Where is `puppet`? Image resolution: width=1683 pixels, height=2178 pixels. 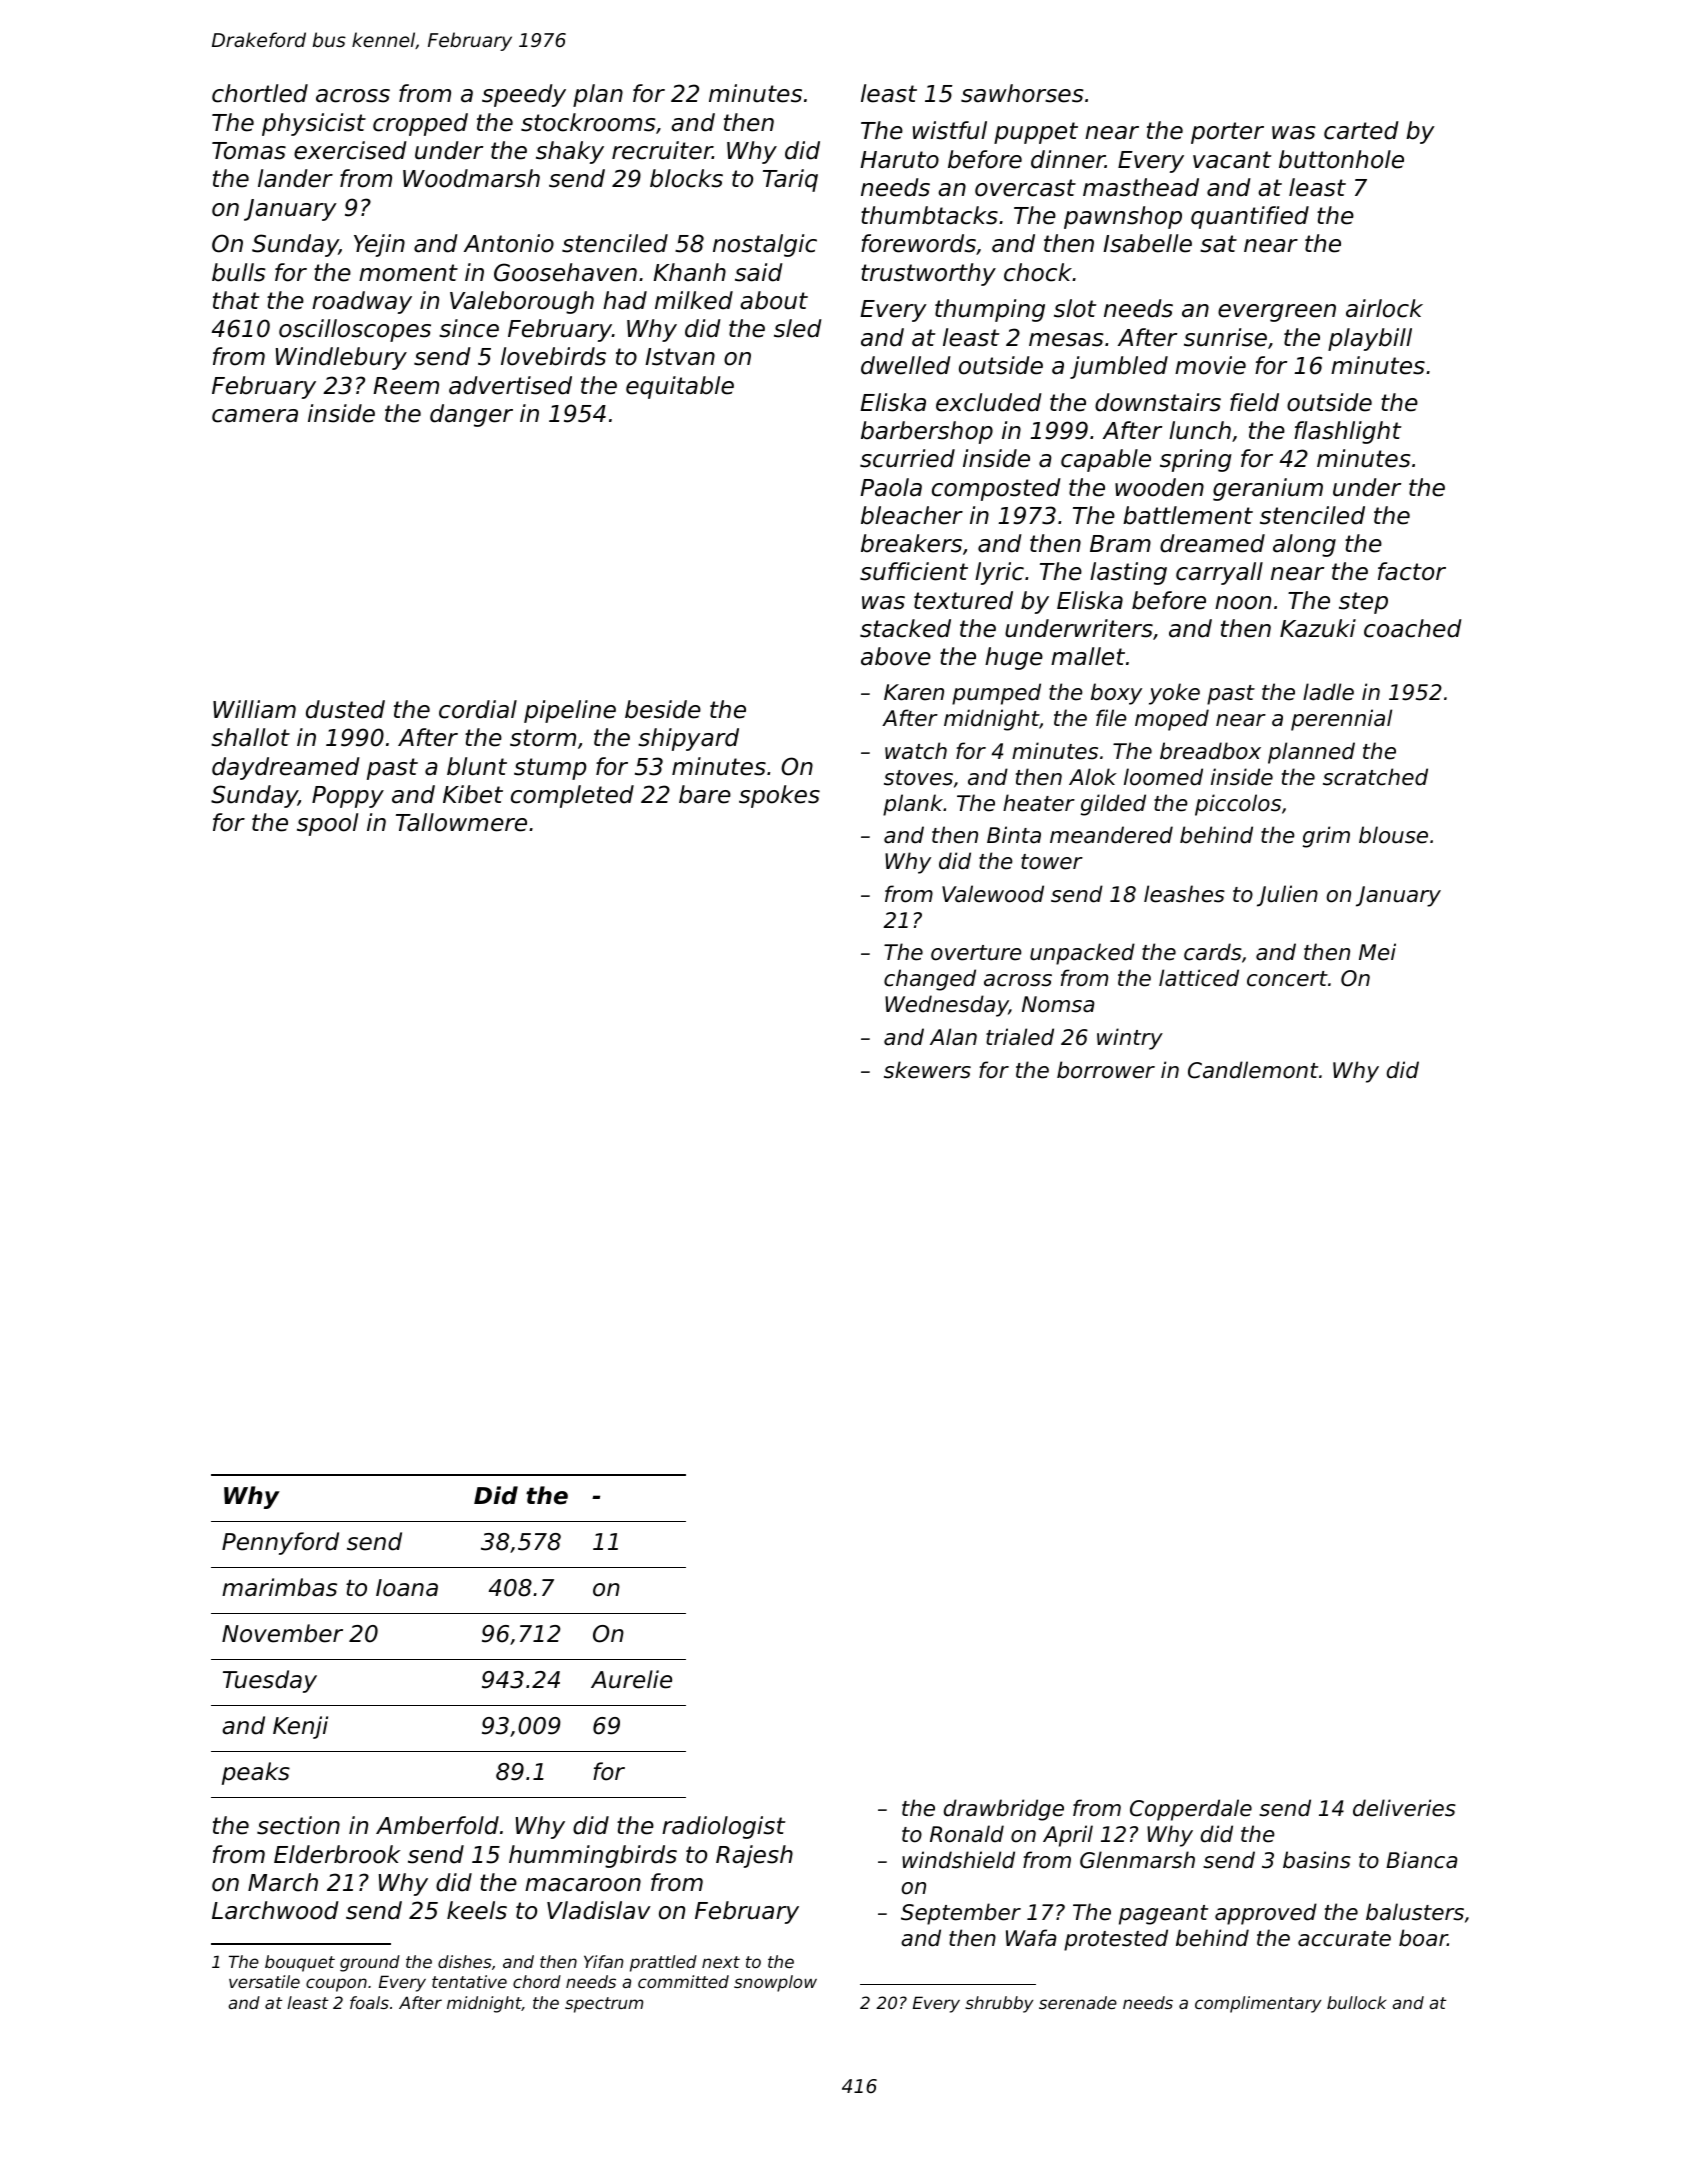 puppet is located at coordinates (1036, 133).
